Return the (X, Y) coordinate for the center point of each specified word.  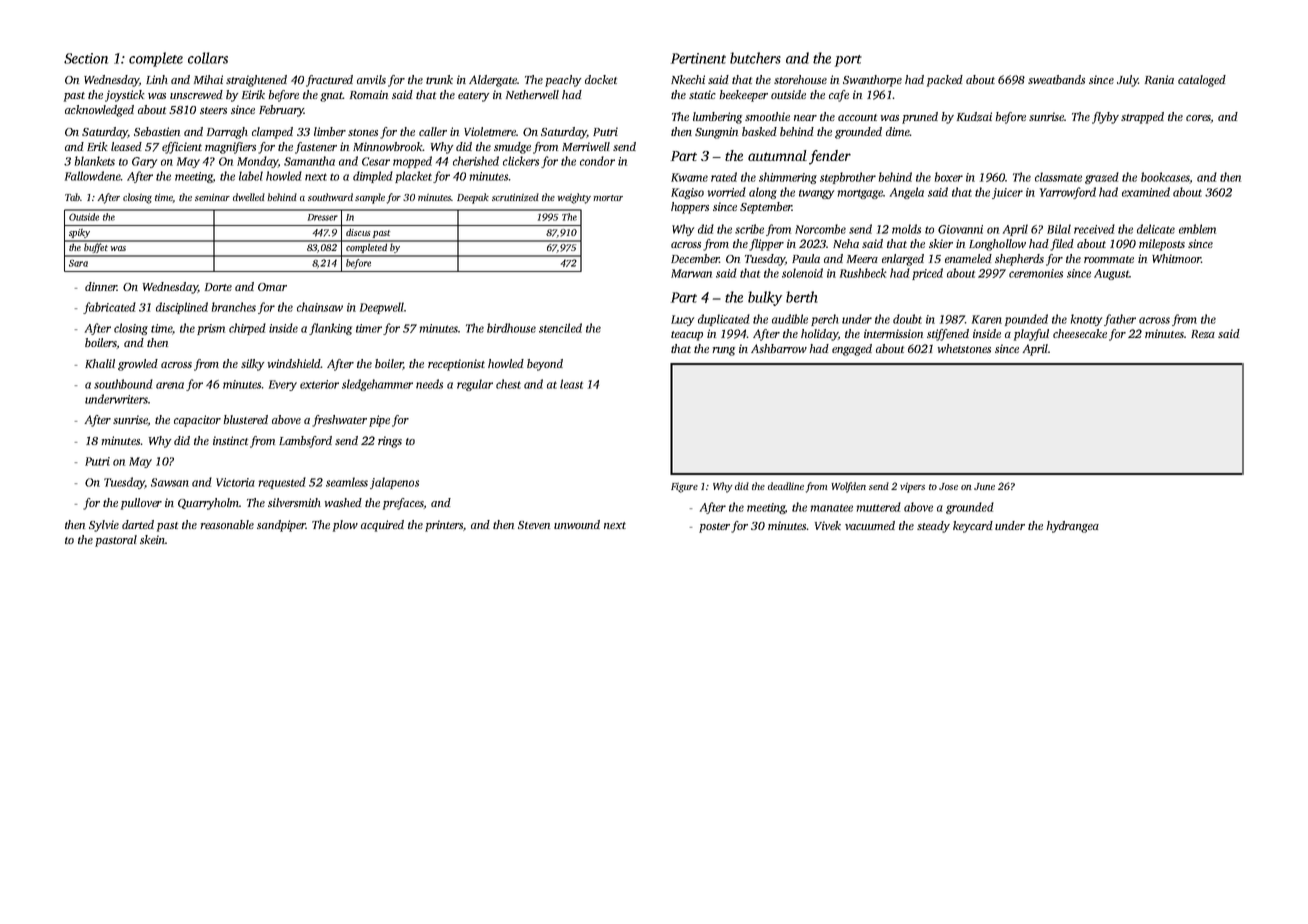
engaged (852, 350)
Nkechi (688, 79)
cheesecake (1080, 333)
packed (945, 81)
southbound (123, 384)
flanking (330, 329)
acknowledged (99, 111)
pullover (141, 504)
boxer (949, 177)
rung (723, 351)
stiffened (948, 335)
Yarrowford (1068, 193)
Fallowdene (93, 176)
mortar (608, 198)
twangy (816, 194)
